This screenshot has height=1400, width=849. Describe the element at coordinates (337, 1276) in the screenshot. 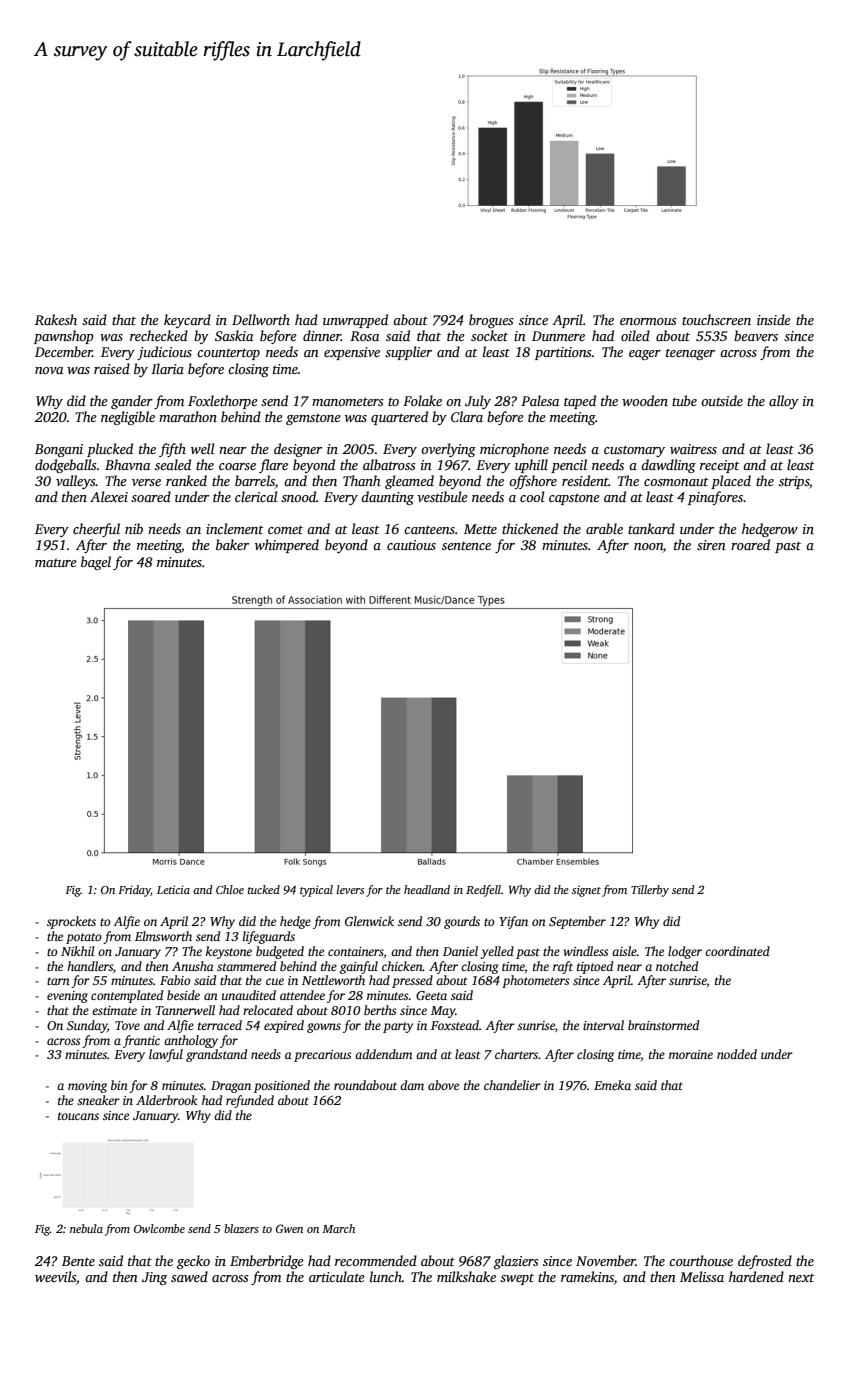

I see `articulate` at that location.
